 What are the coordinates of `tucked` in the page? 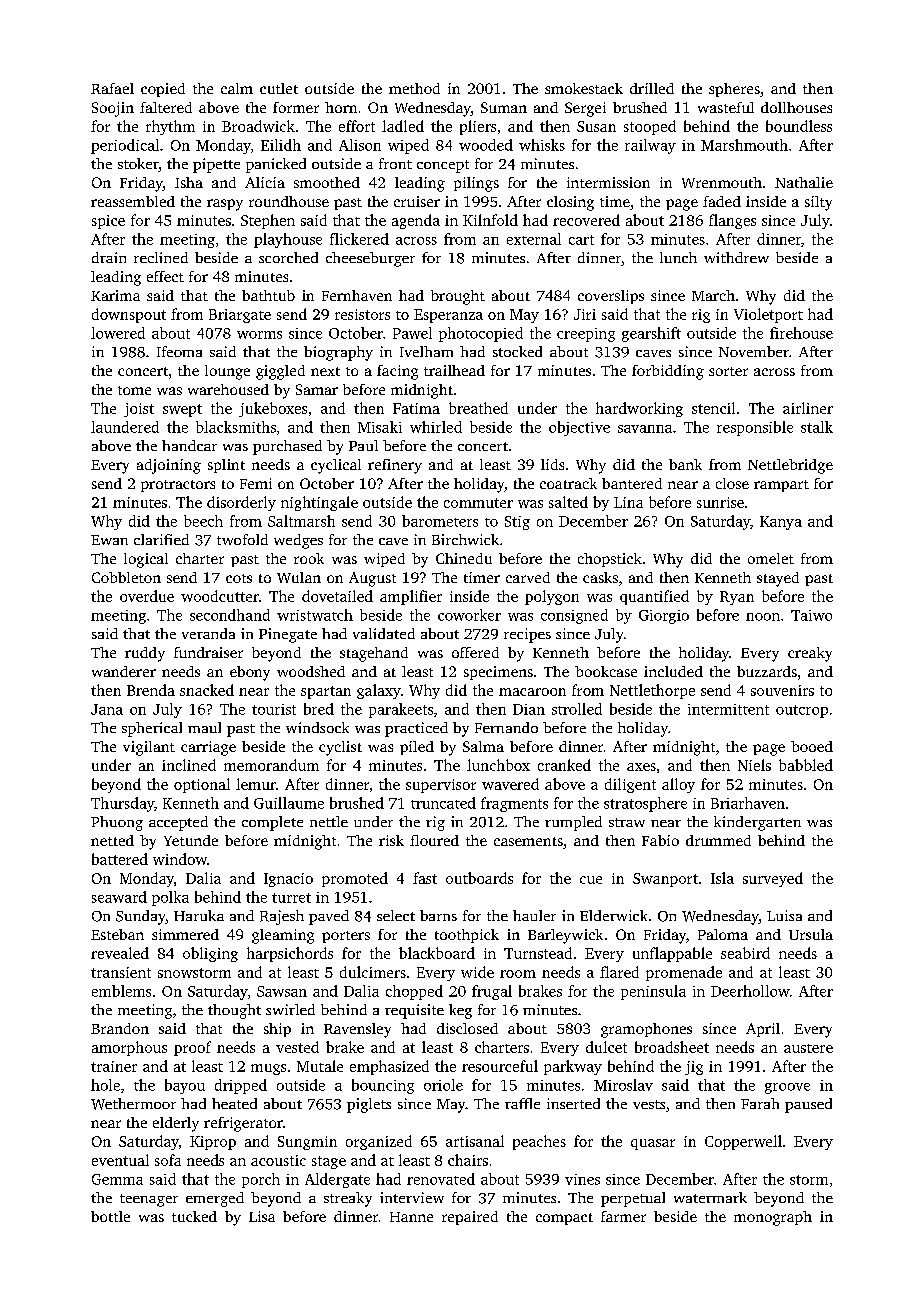 It's located at (194, 1216).
